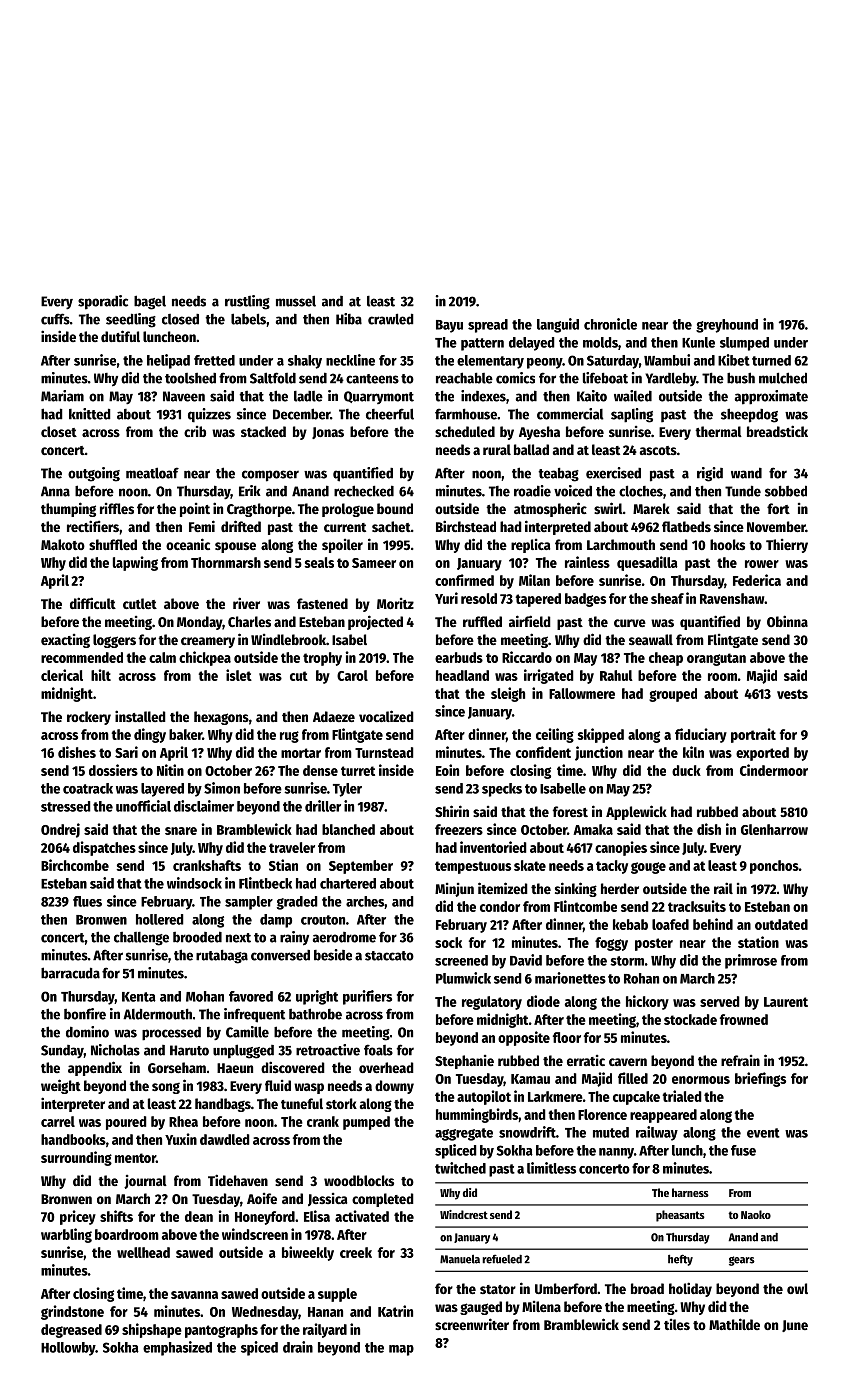  I want to click on rutabaga, so click(222, 957).
